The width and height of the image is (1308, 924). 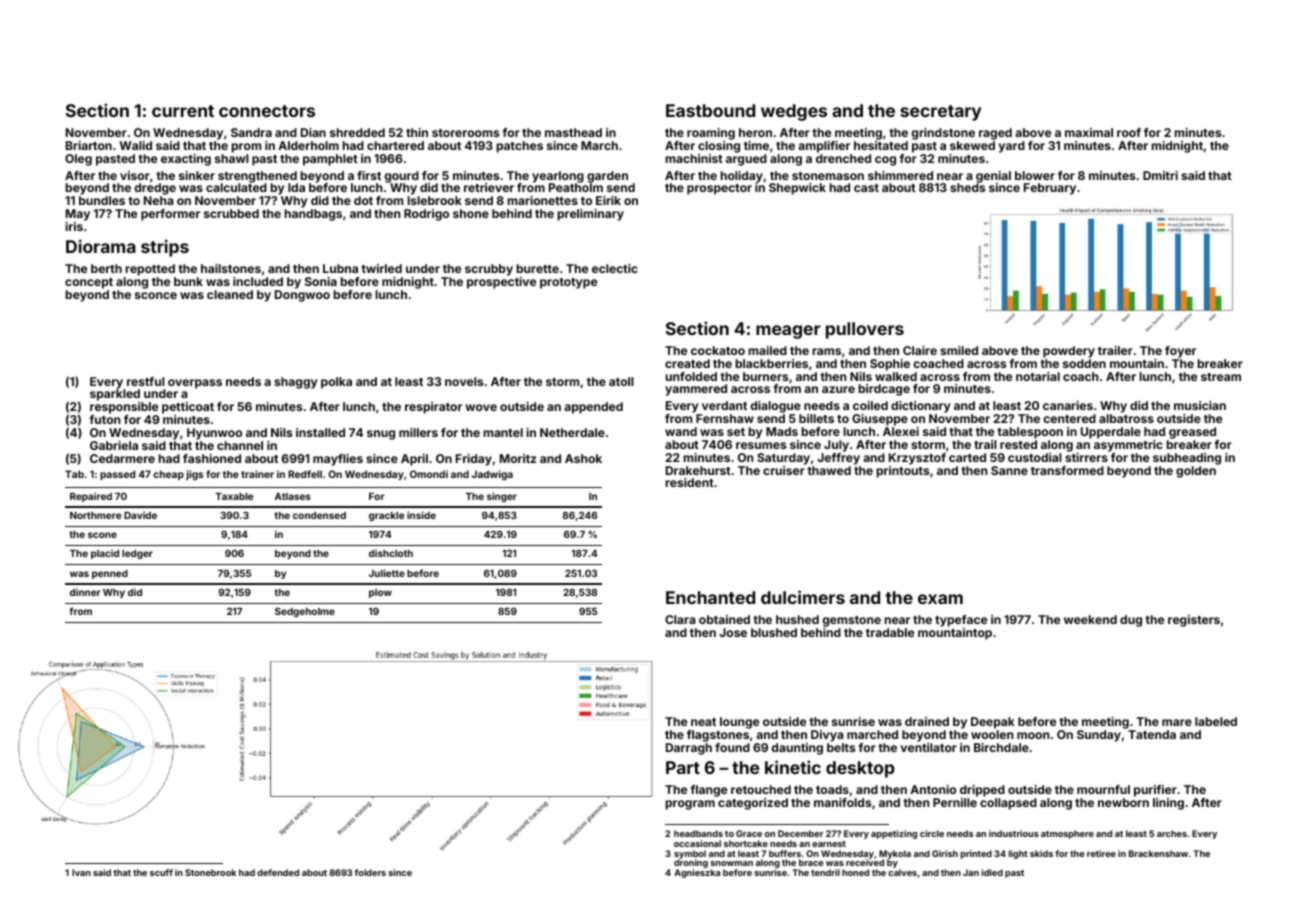 What do you see at coordinates (1069, 352) in the image?
I see `powdery` at bounding box center [1069, 352].
